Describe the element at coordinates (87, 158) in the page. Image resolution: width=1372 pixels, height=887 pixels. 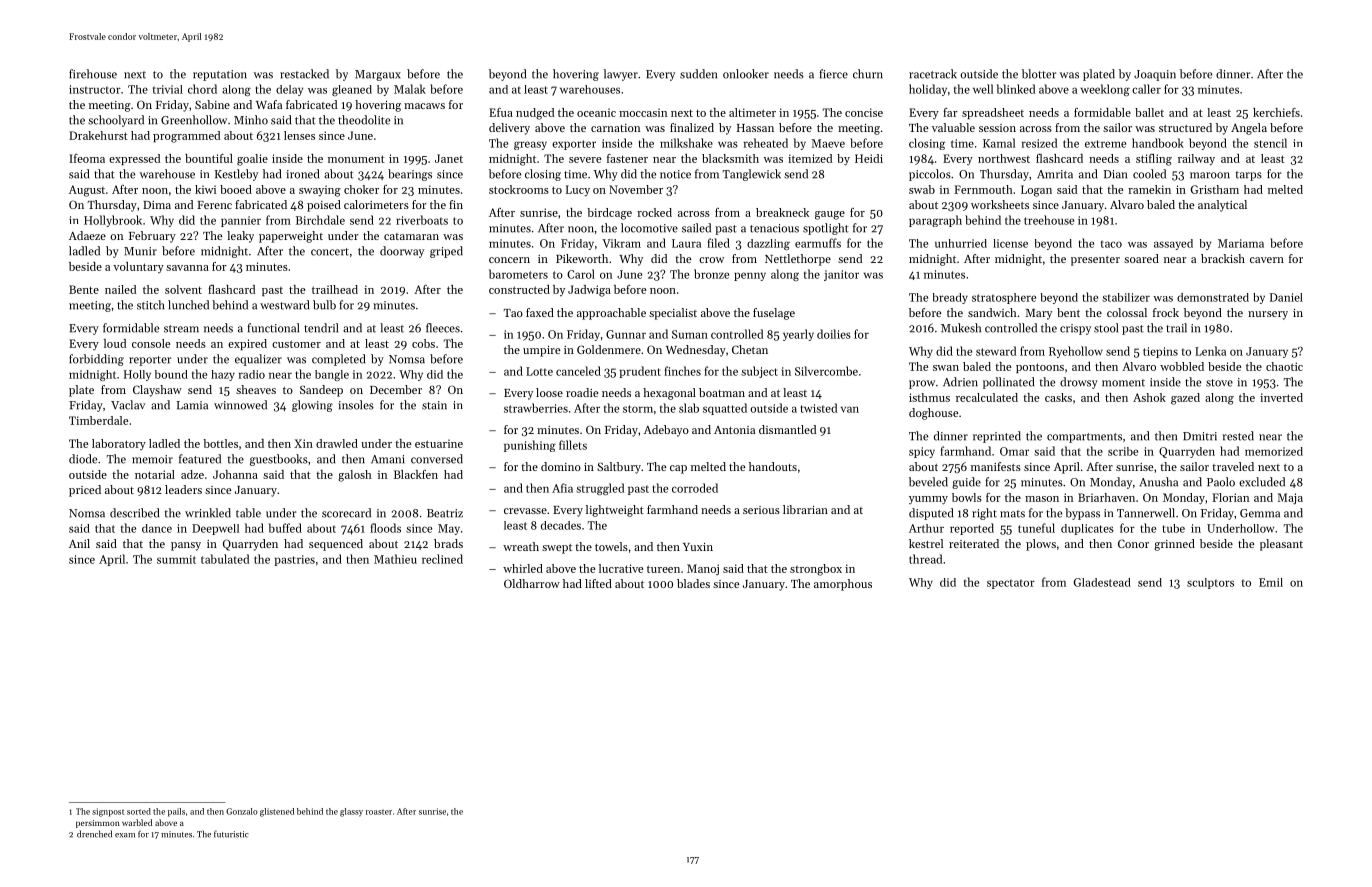
I see `Ifeoma` at that location.
